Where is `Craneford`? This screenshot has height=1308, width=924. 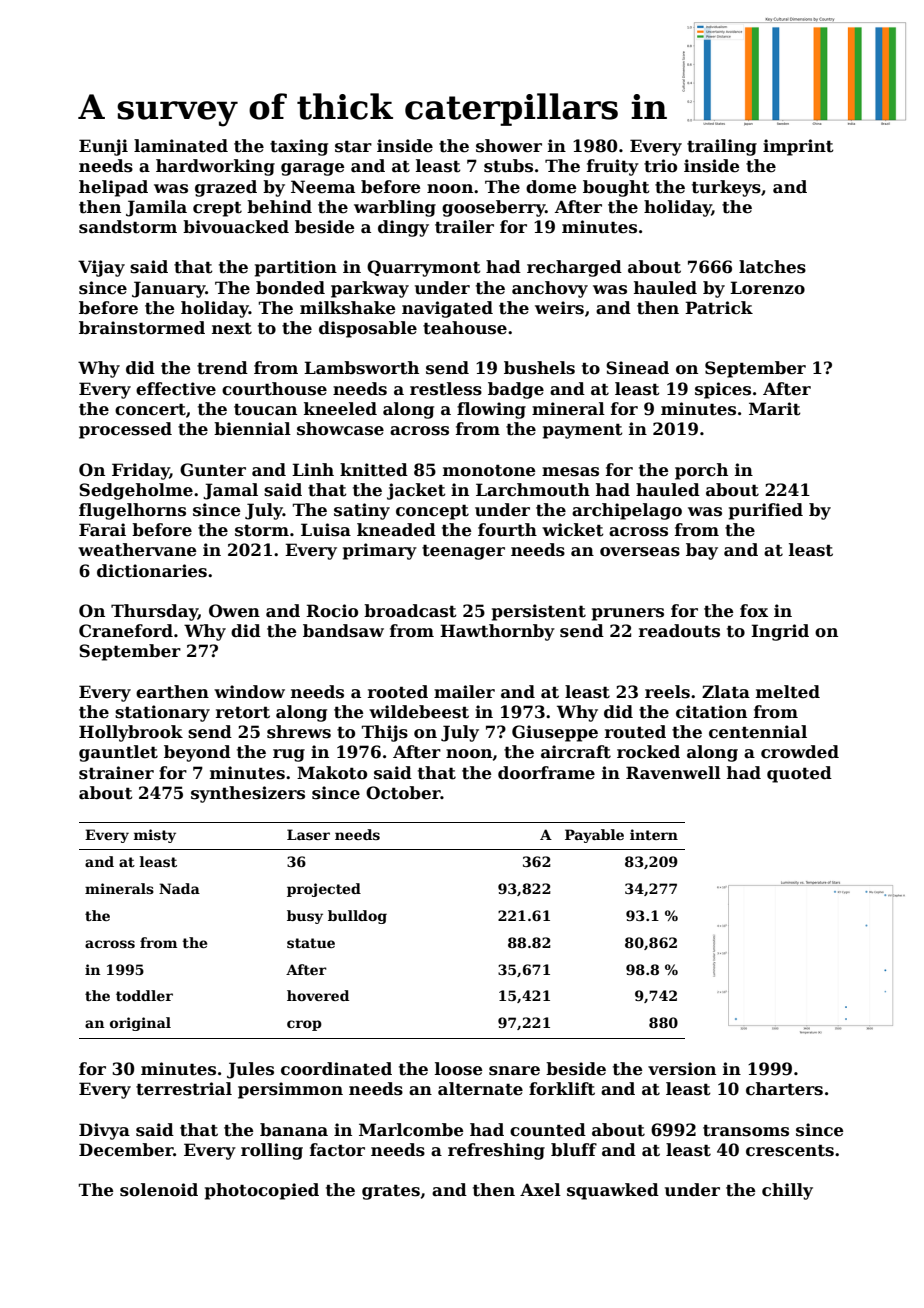 Craneford is located at coordinates (126, 631).
